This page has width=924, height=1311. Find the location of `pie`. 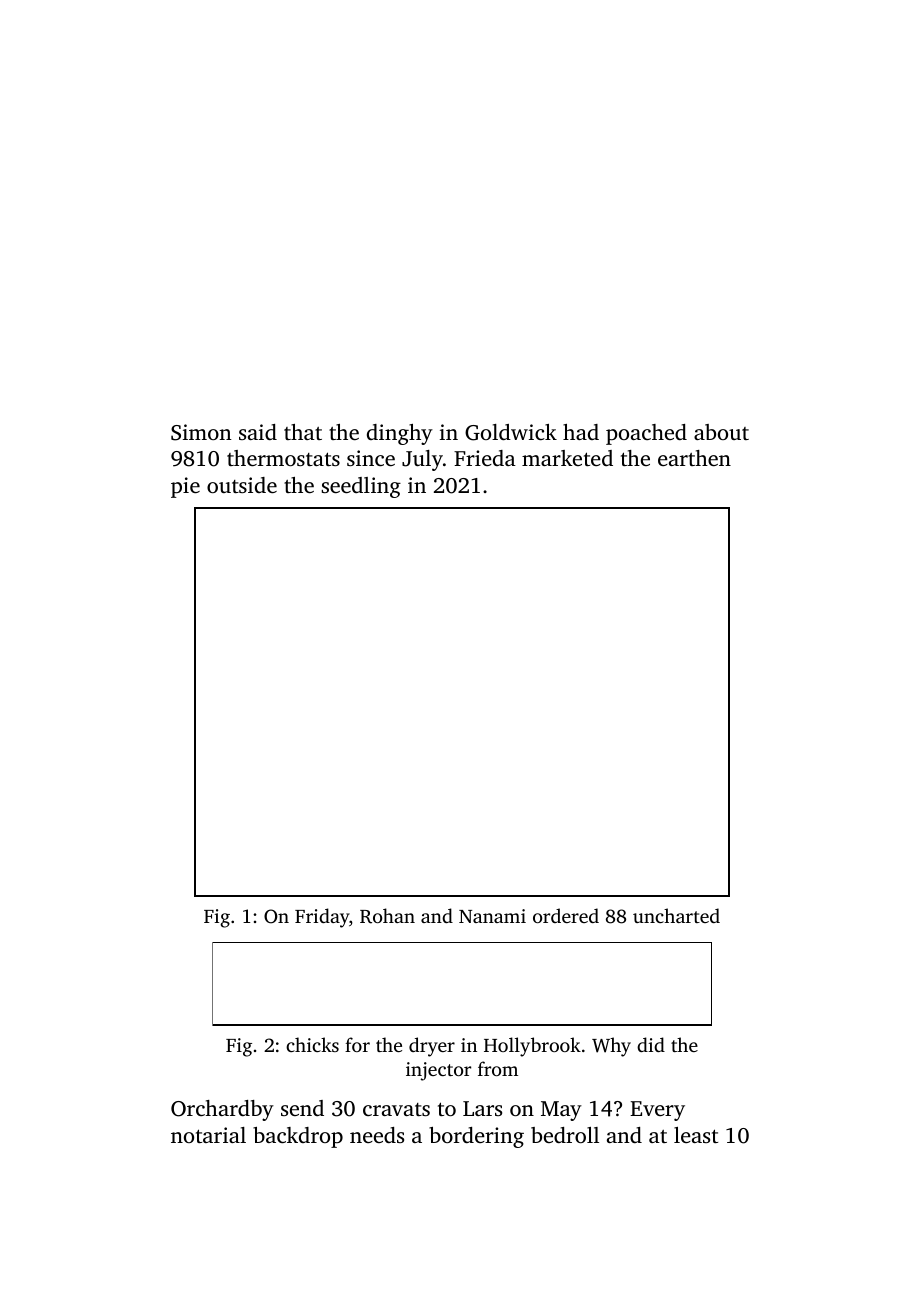

pie is located at coordinates (185, 487).
